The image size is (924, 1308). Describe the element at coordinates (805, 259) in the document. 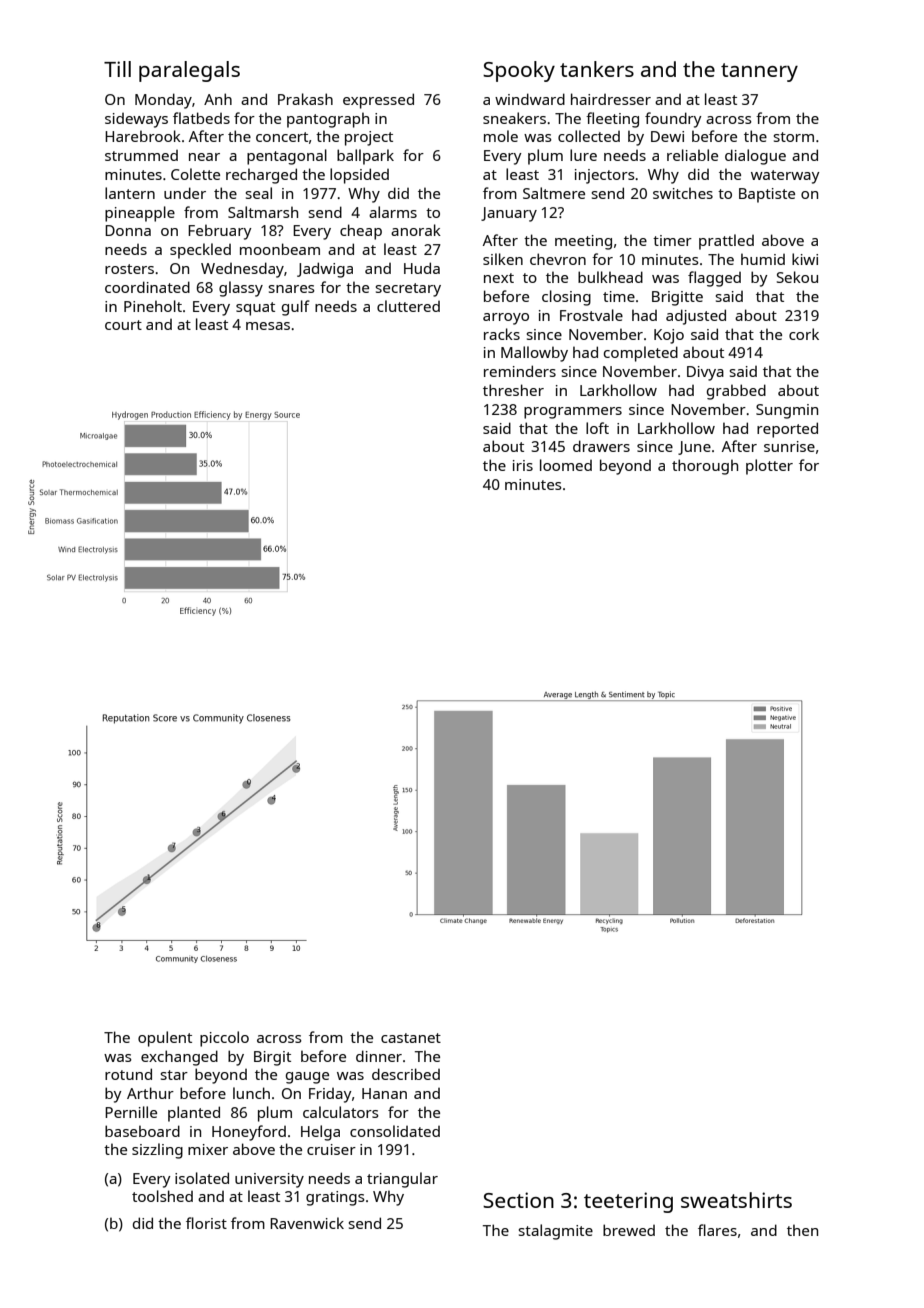

I see `kiwi` at that location.
